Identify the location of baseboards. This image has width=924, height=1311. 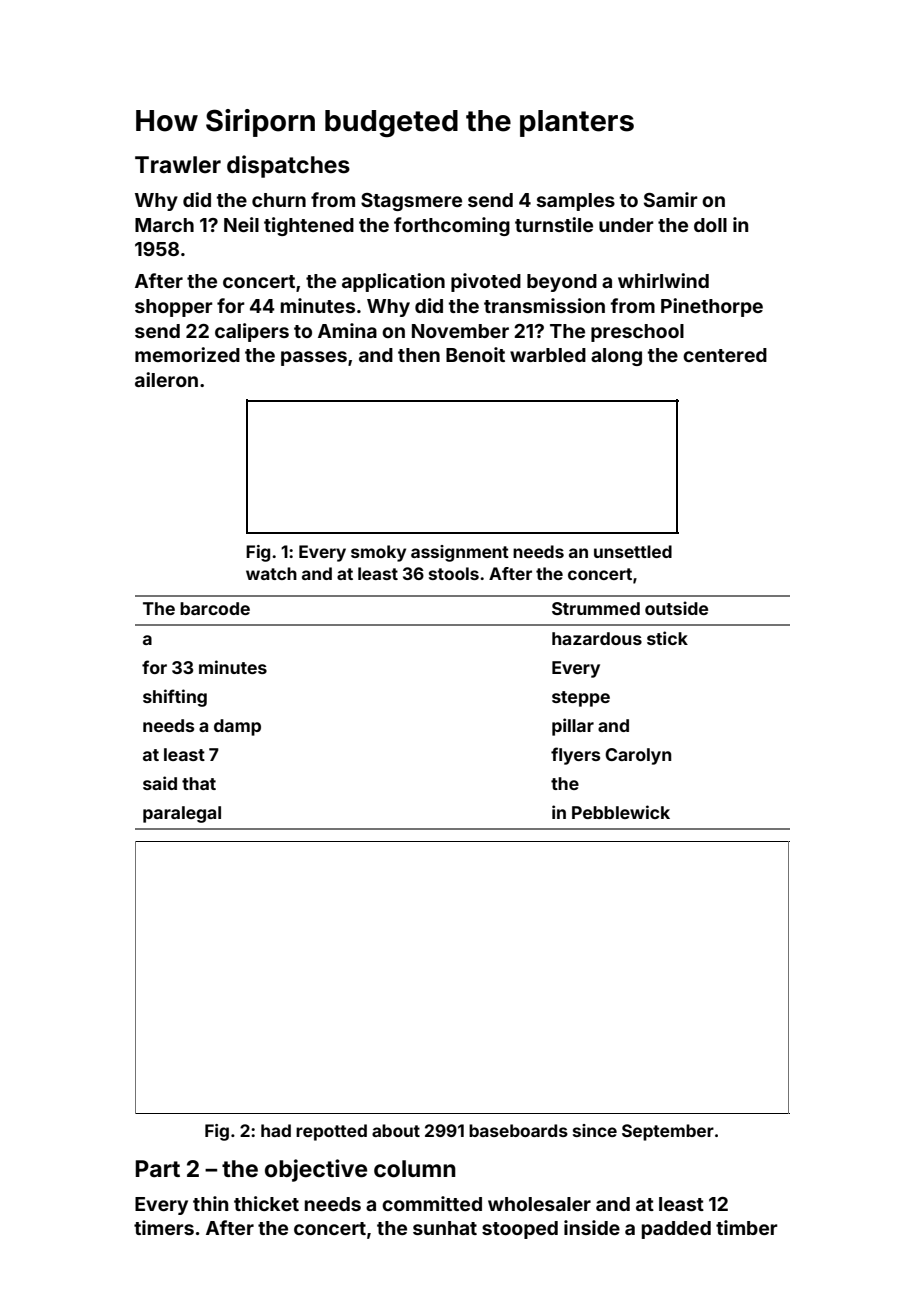
(518, 1130).
